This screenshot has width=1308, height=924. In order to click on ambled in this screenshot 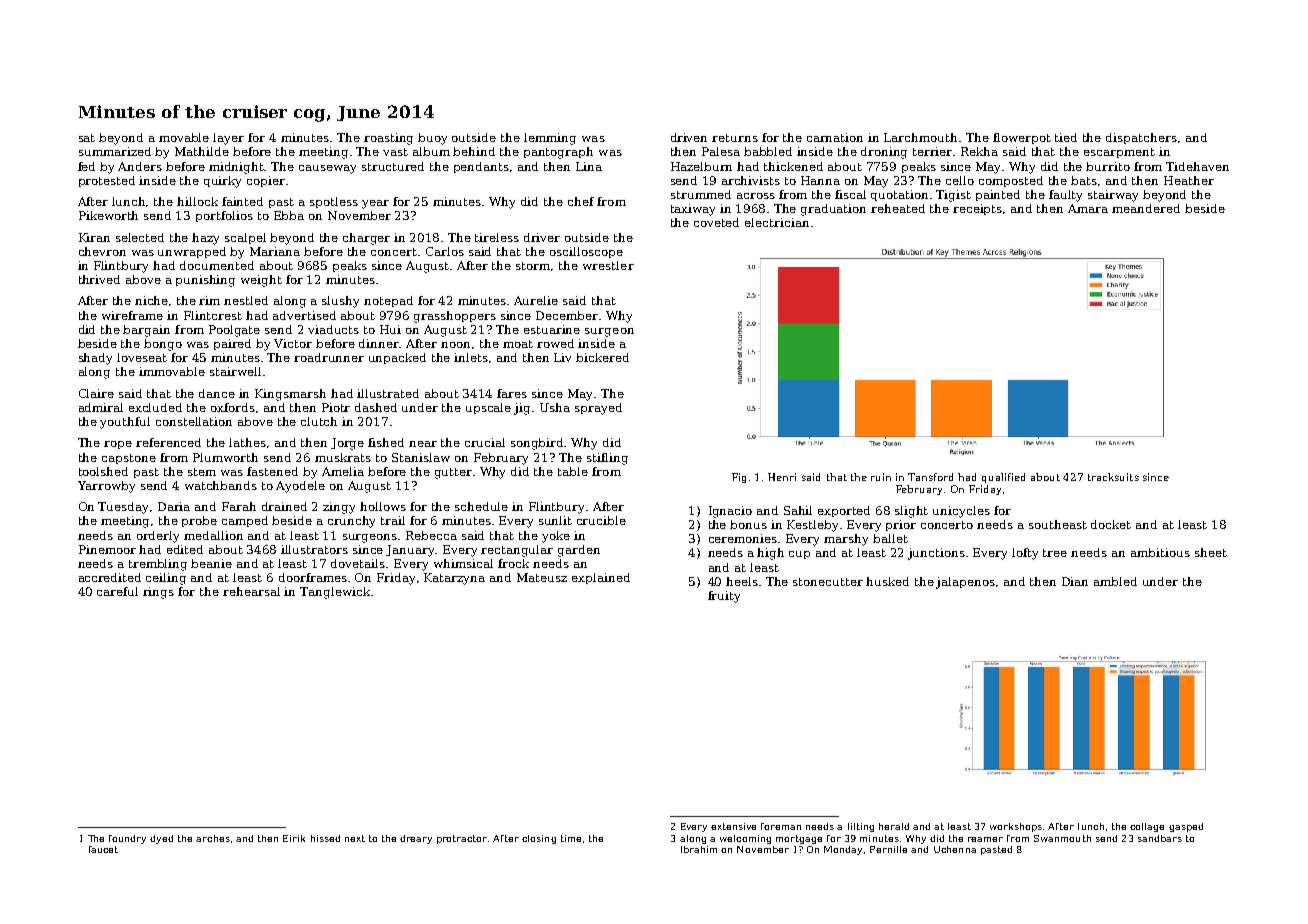, I will do `click(1115, 581)`.
